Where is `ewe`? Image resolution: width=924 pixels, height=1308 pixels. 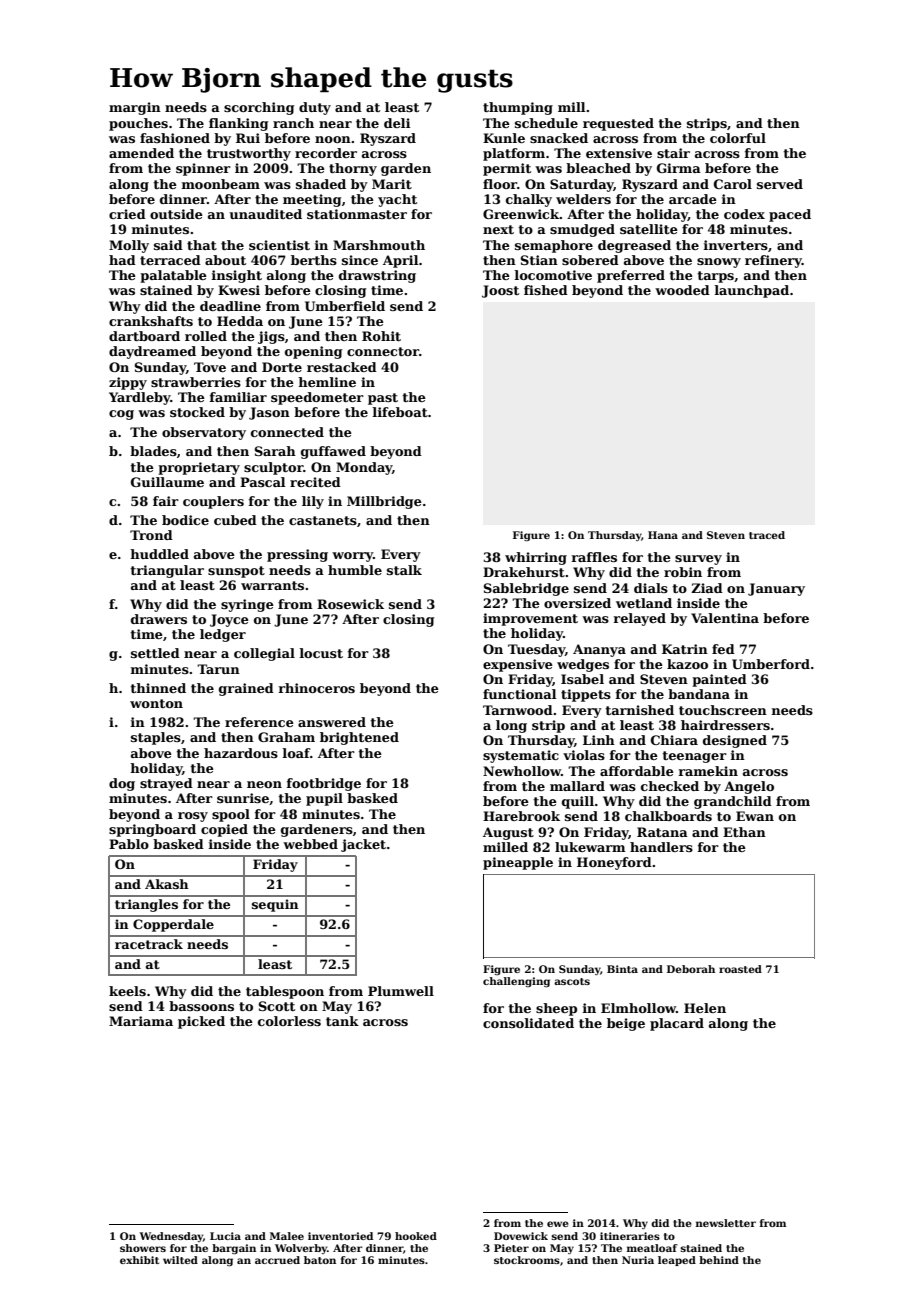
ewe is located at coordinates (558, 1224).
